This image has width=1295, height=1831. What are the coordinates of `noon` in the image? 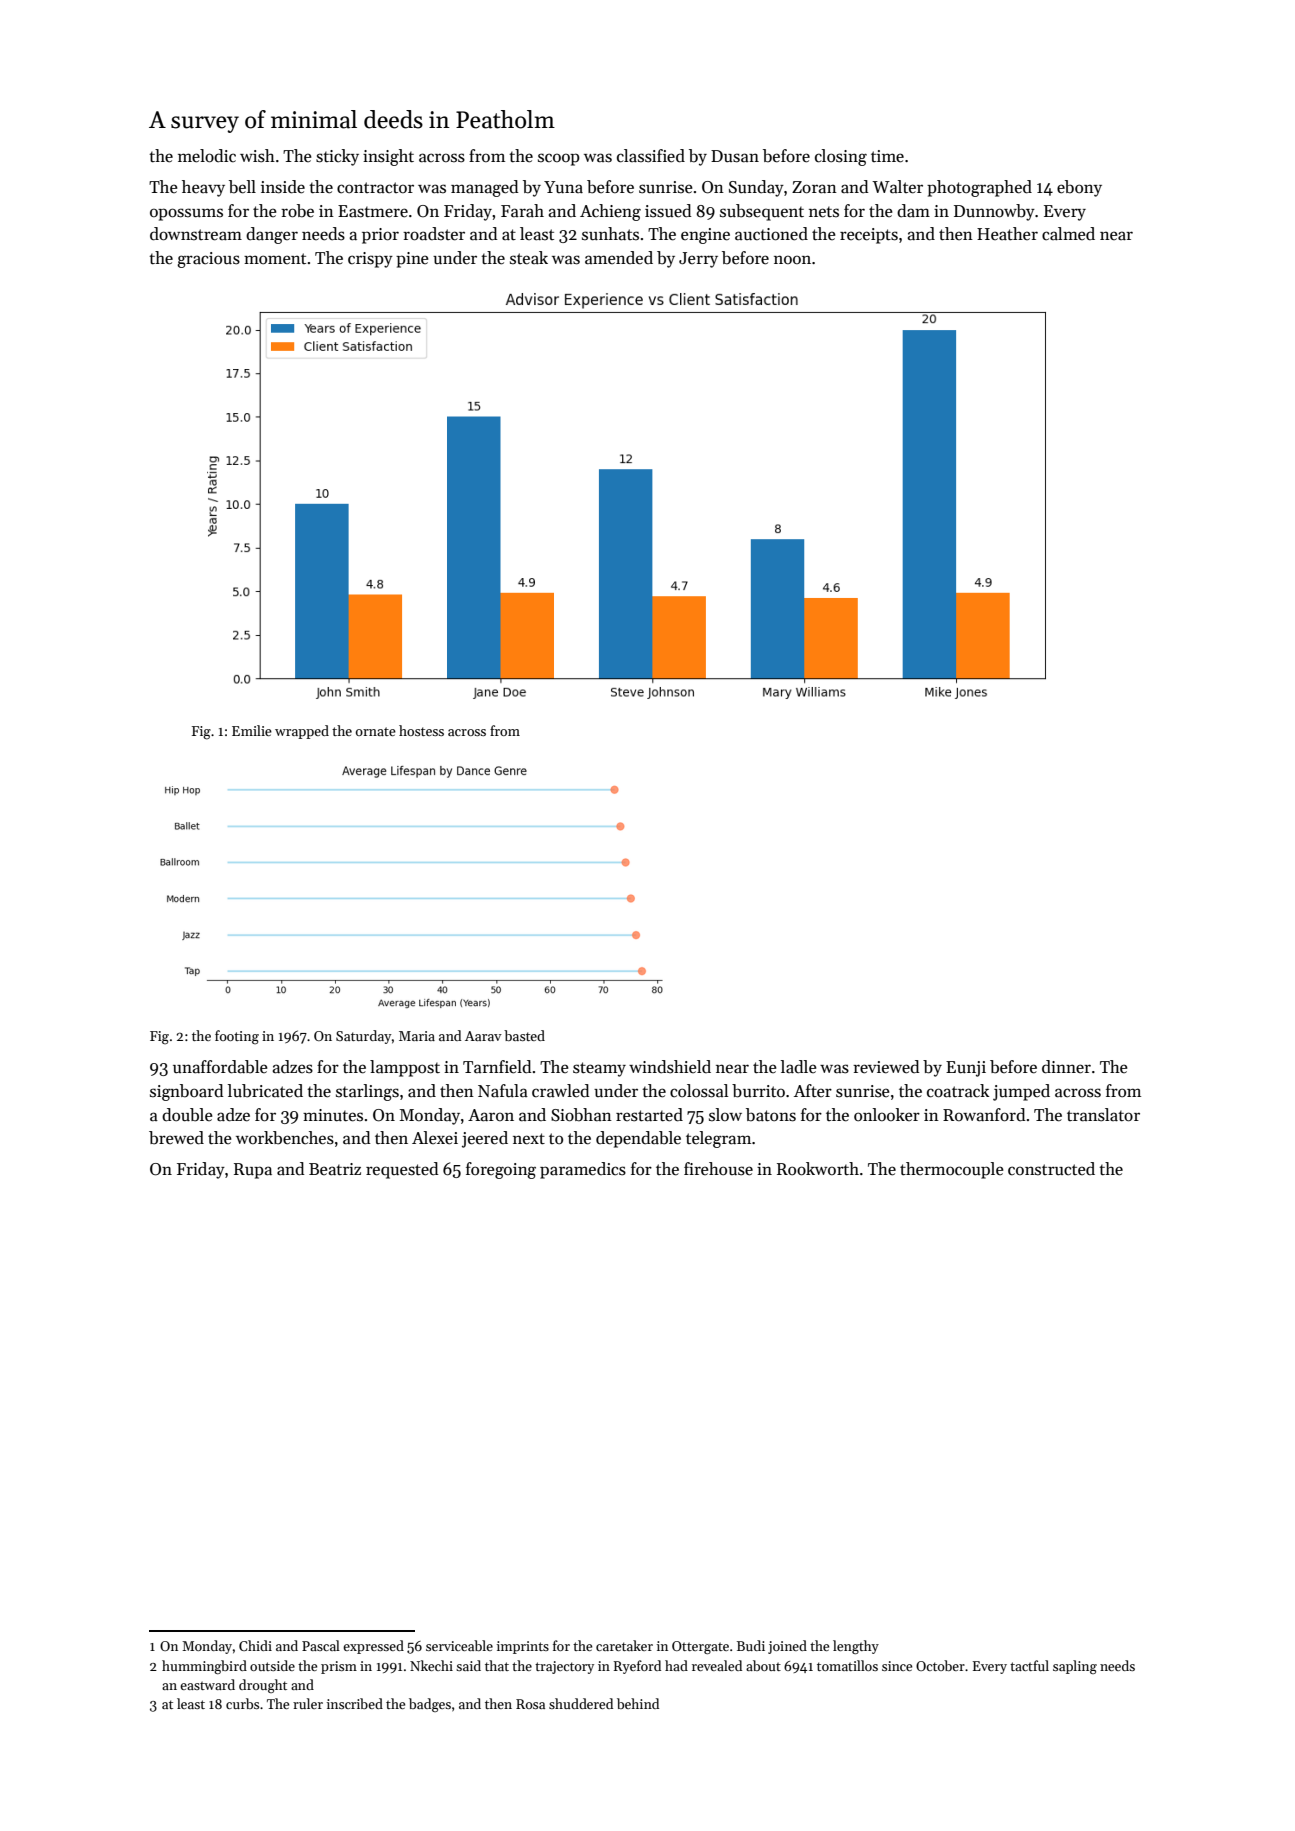 It's located at (792, 259).
